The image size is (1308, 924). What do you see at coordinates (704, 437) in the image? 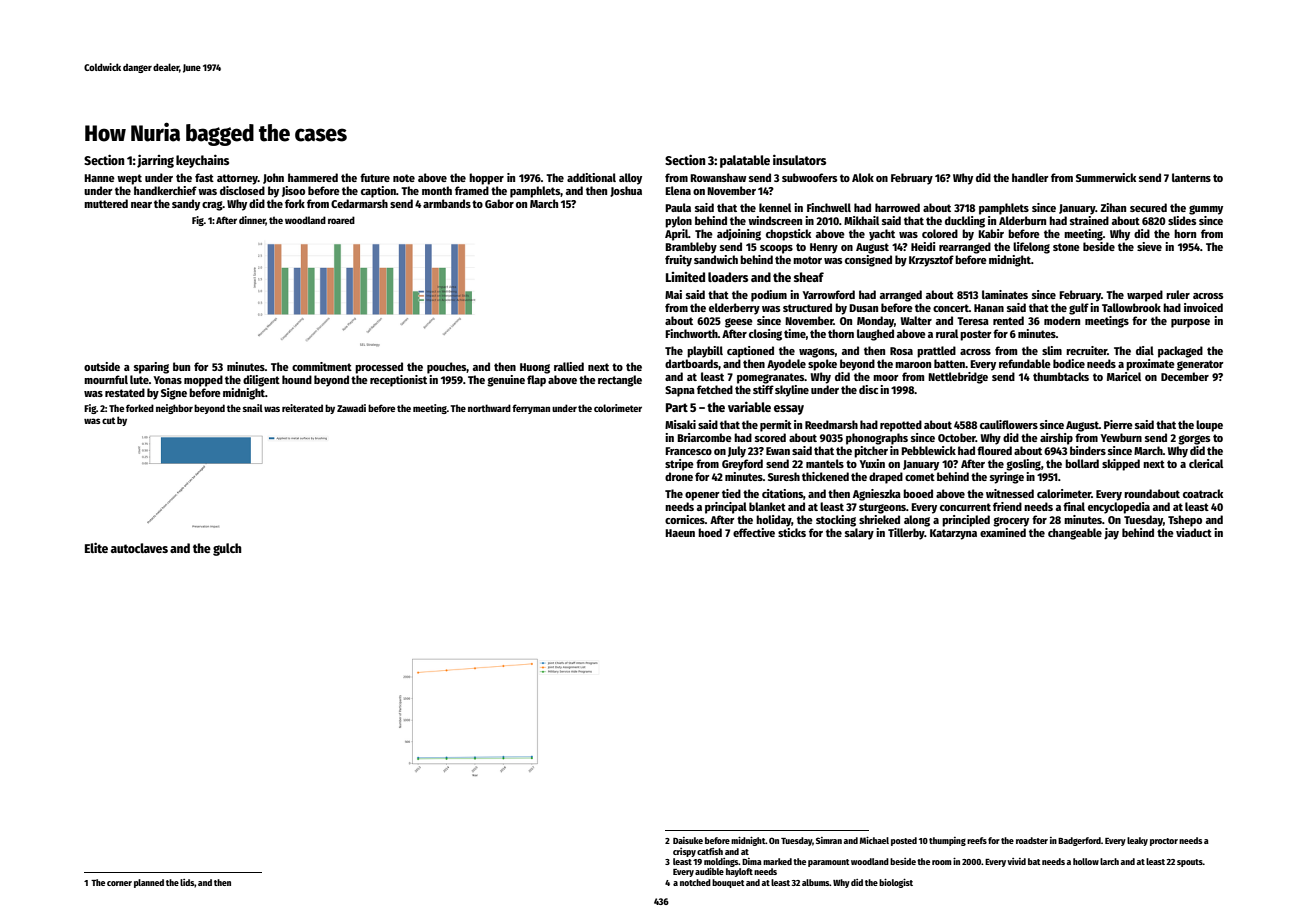
I see `Briarcombe` at bounding box center [704, 437].
